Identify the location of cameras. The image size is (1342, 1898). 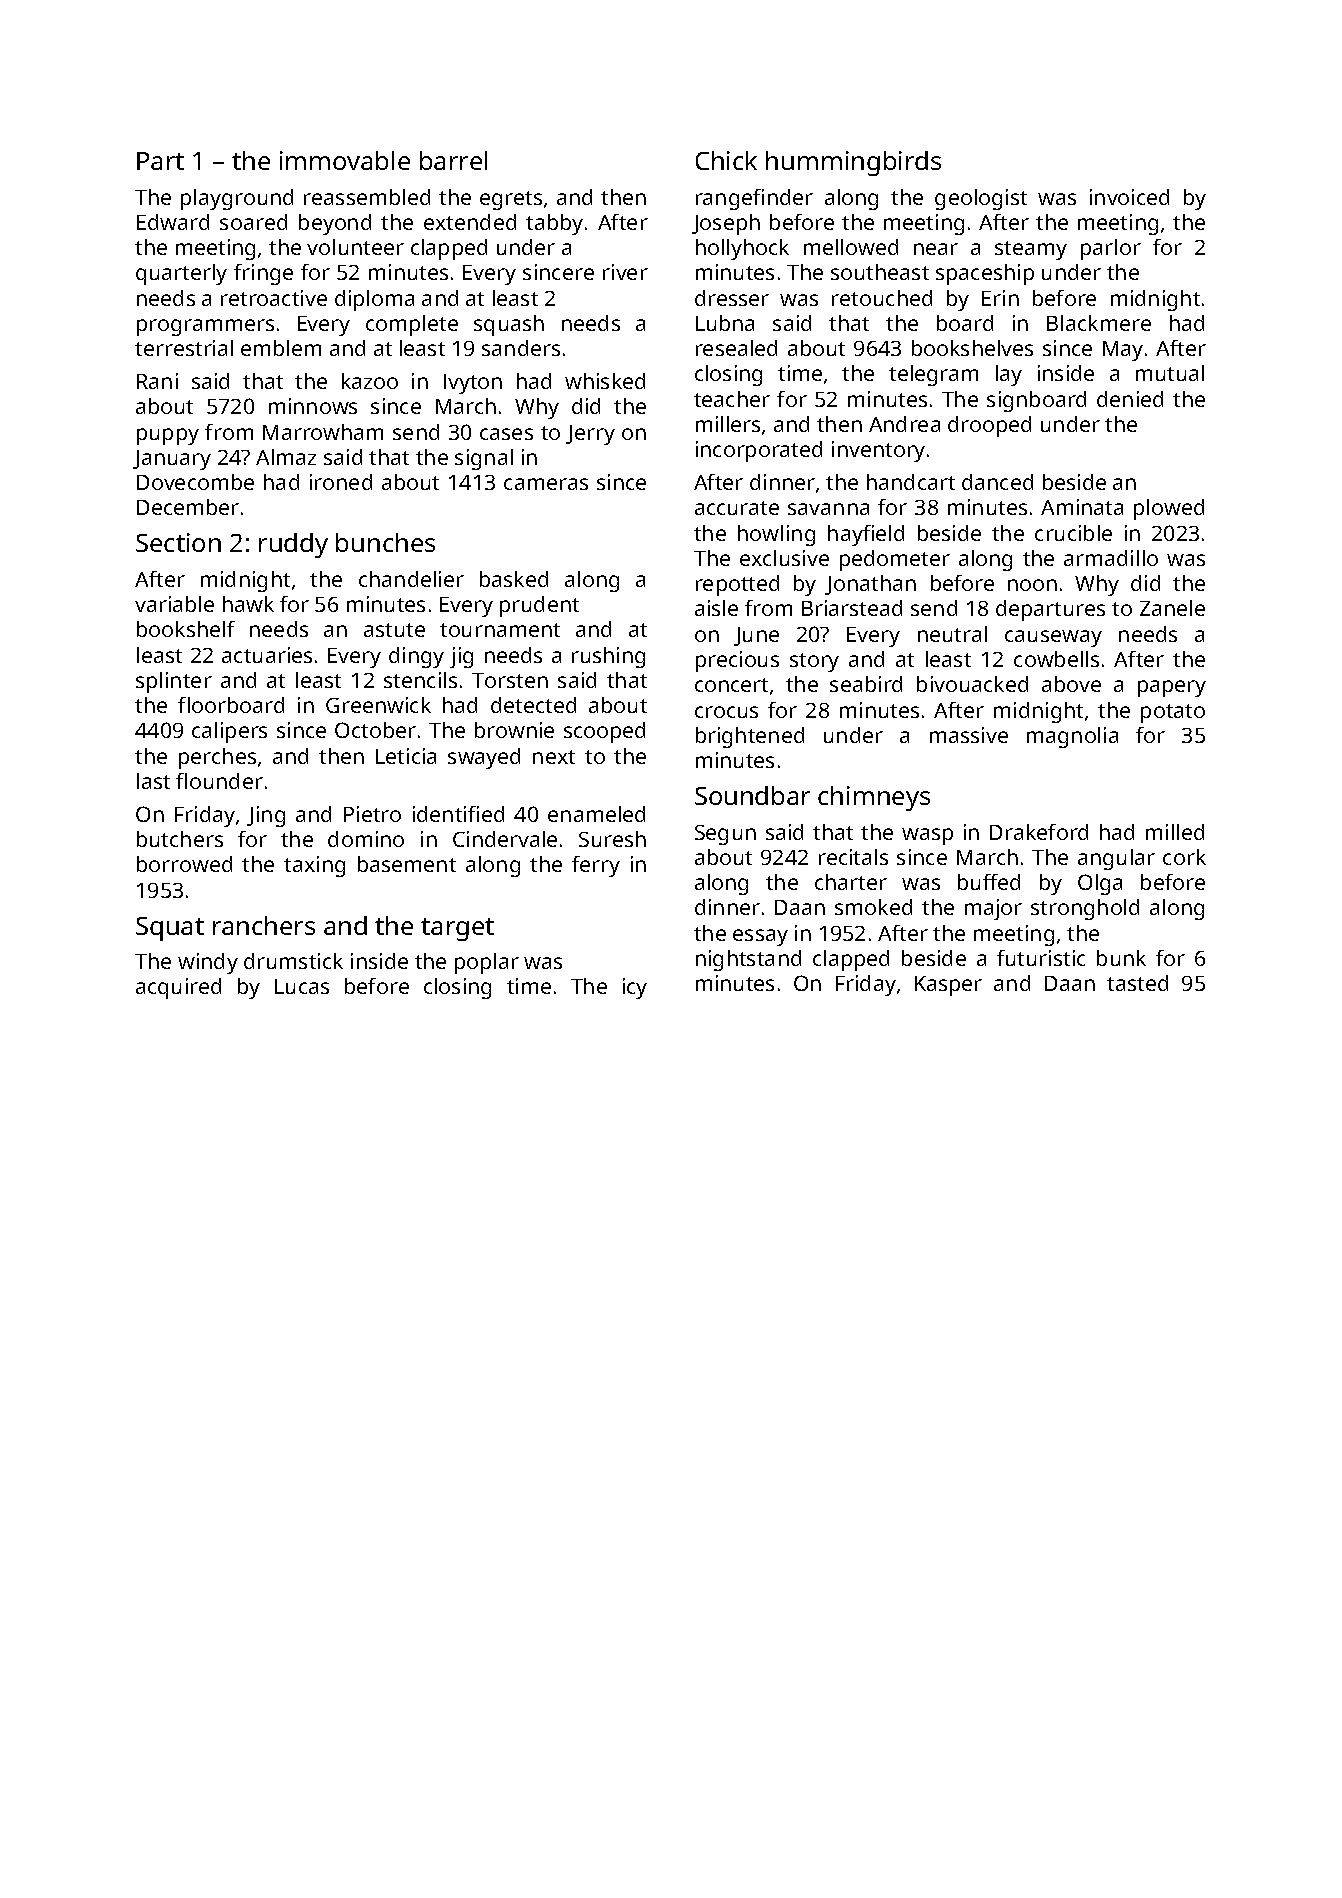
(546, 484).
